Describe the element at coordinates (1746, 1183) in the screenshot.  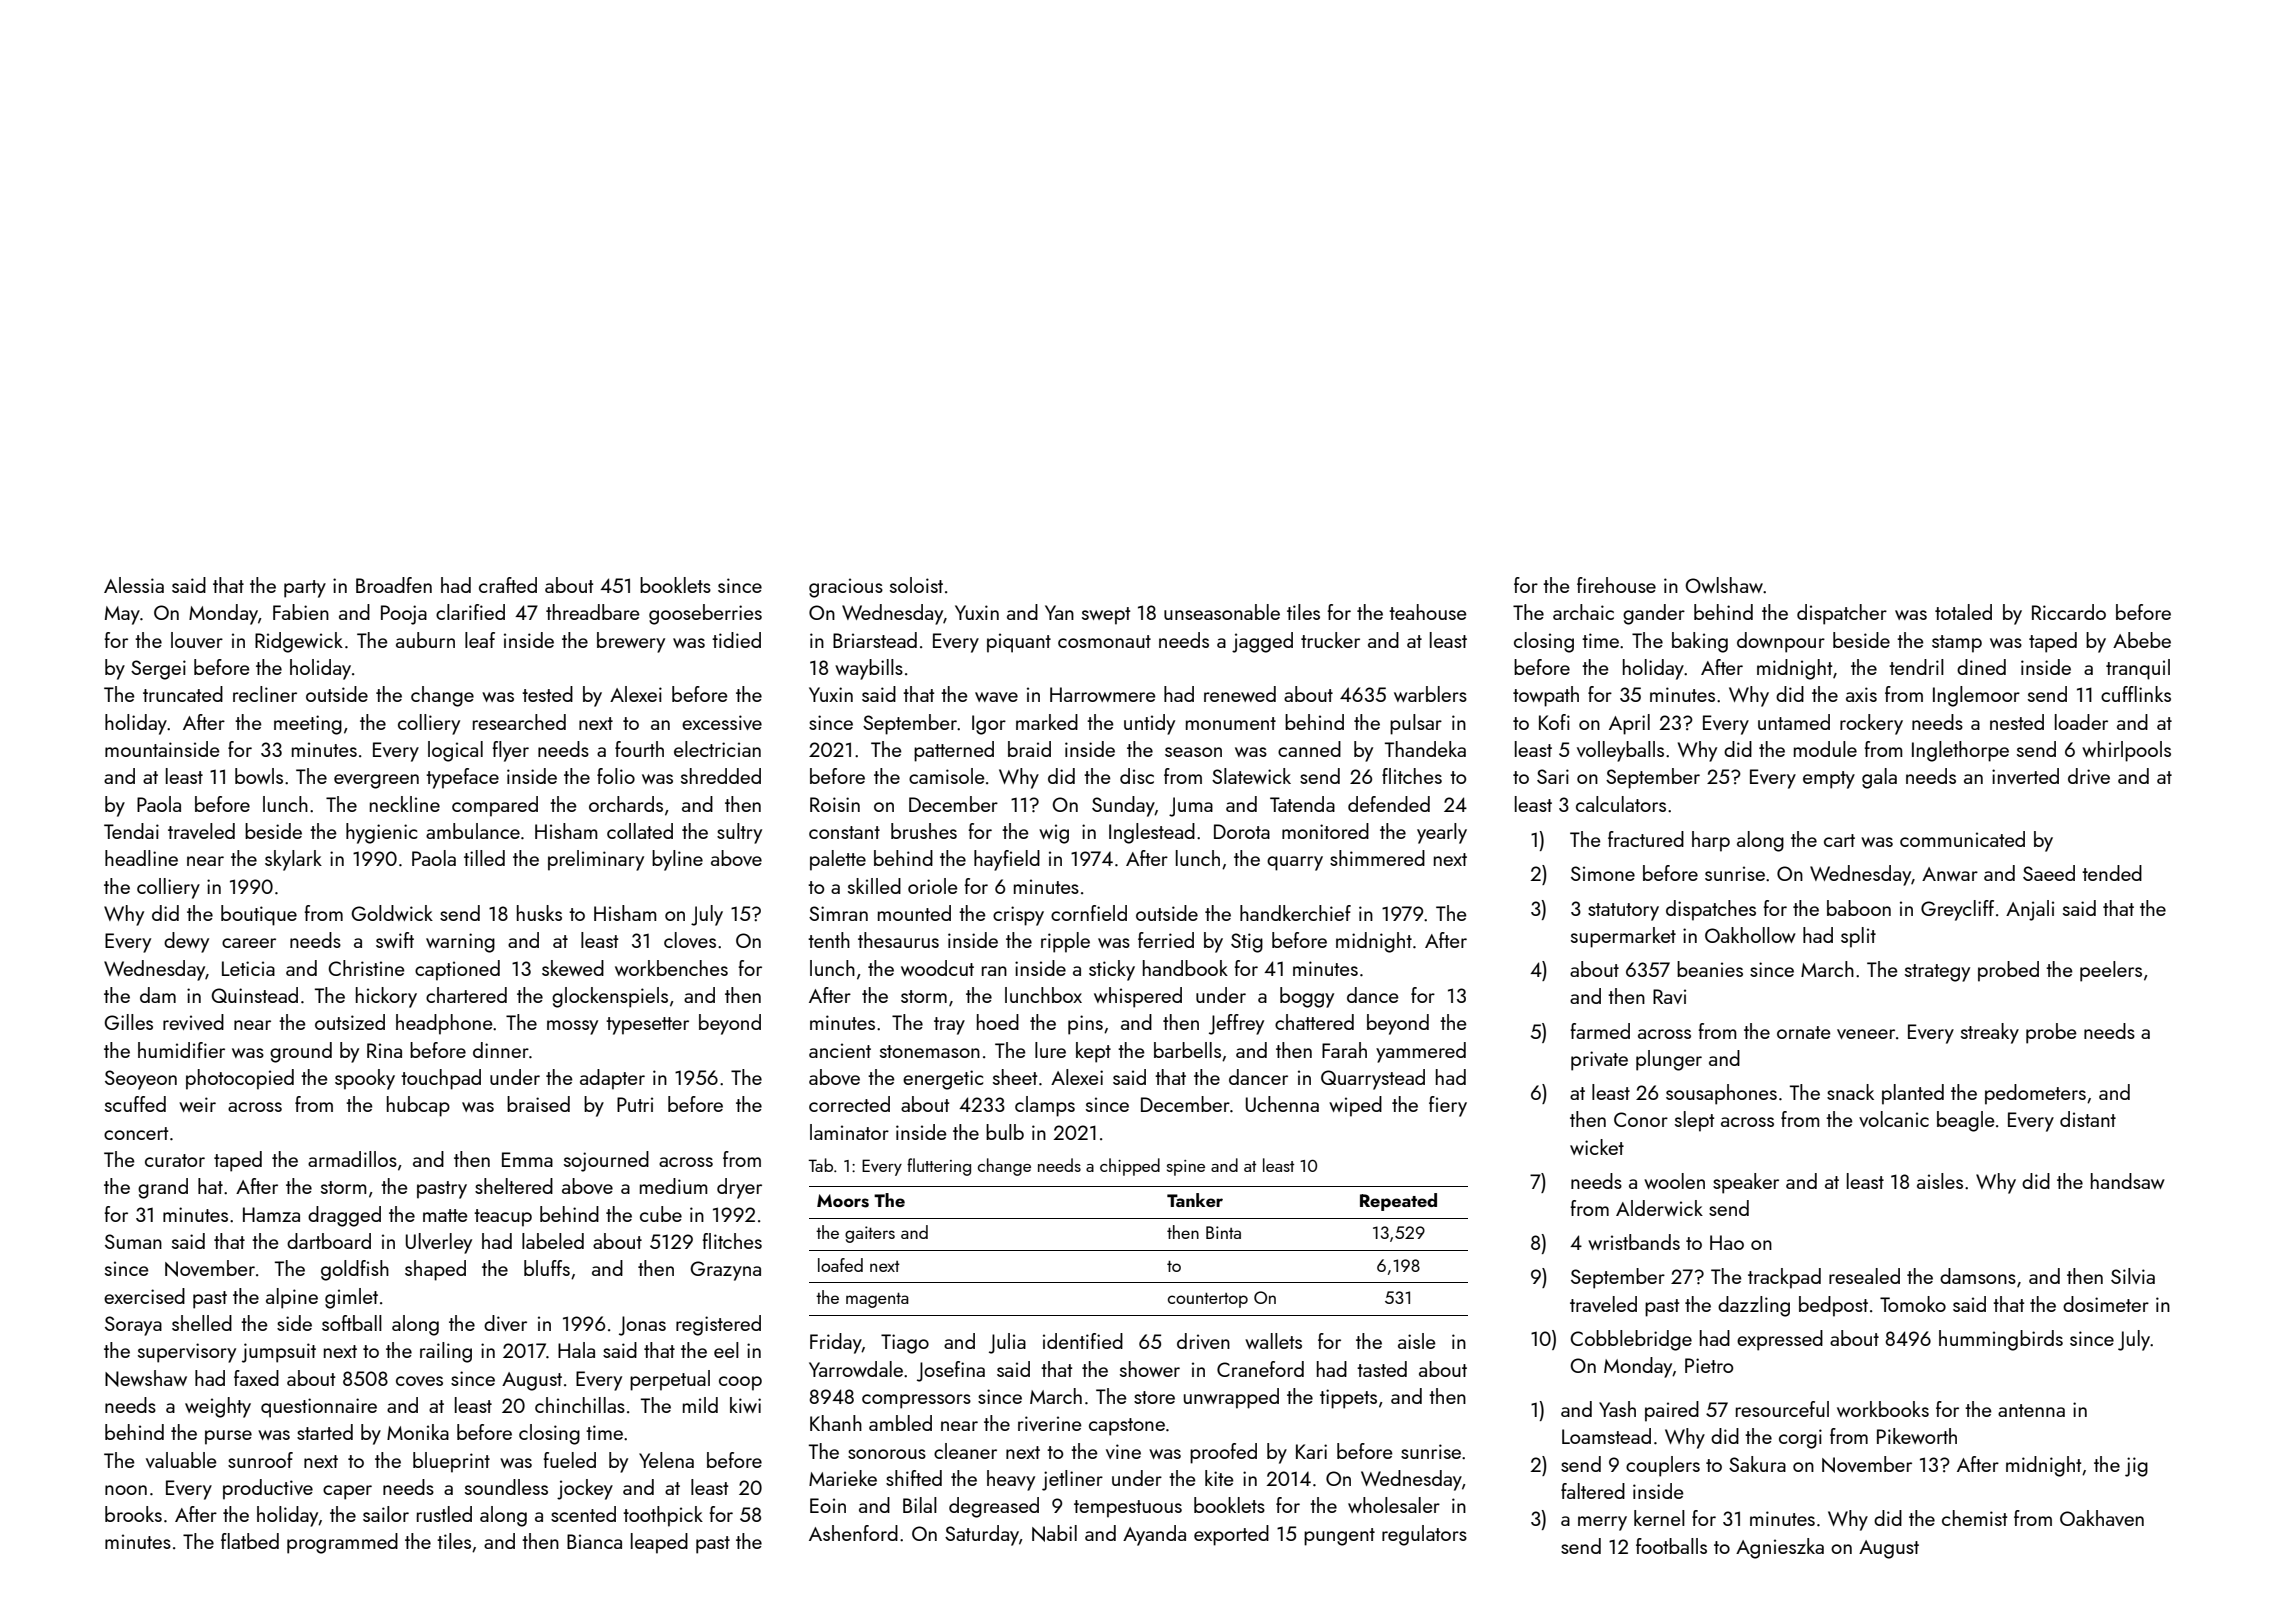
I see `speaker` at that location.
